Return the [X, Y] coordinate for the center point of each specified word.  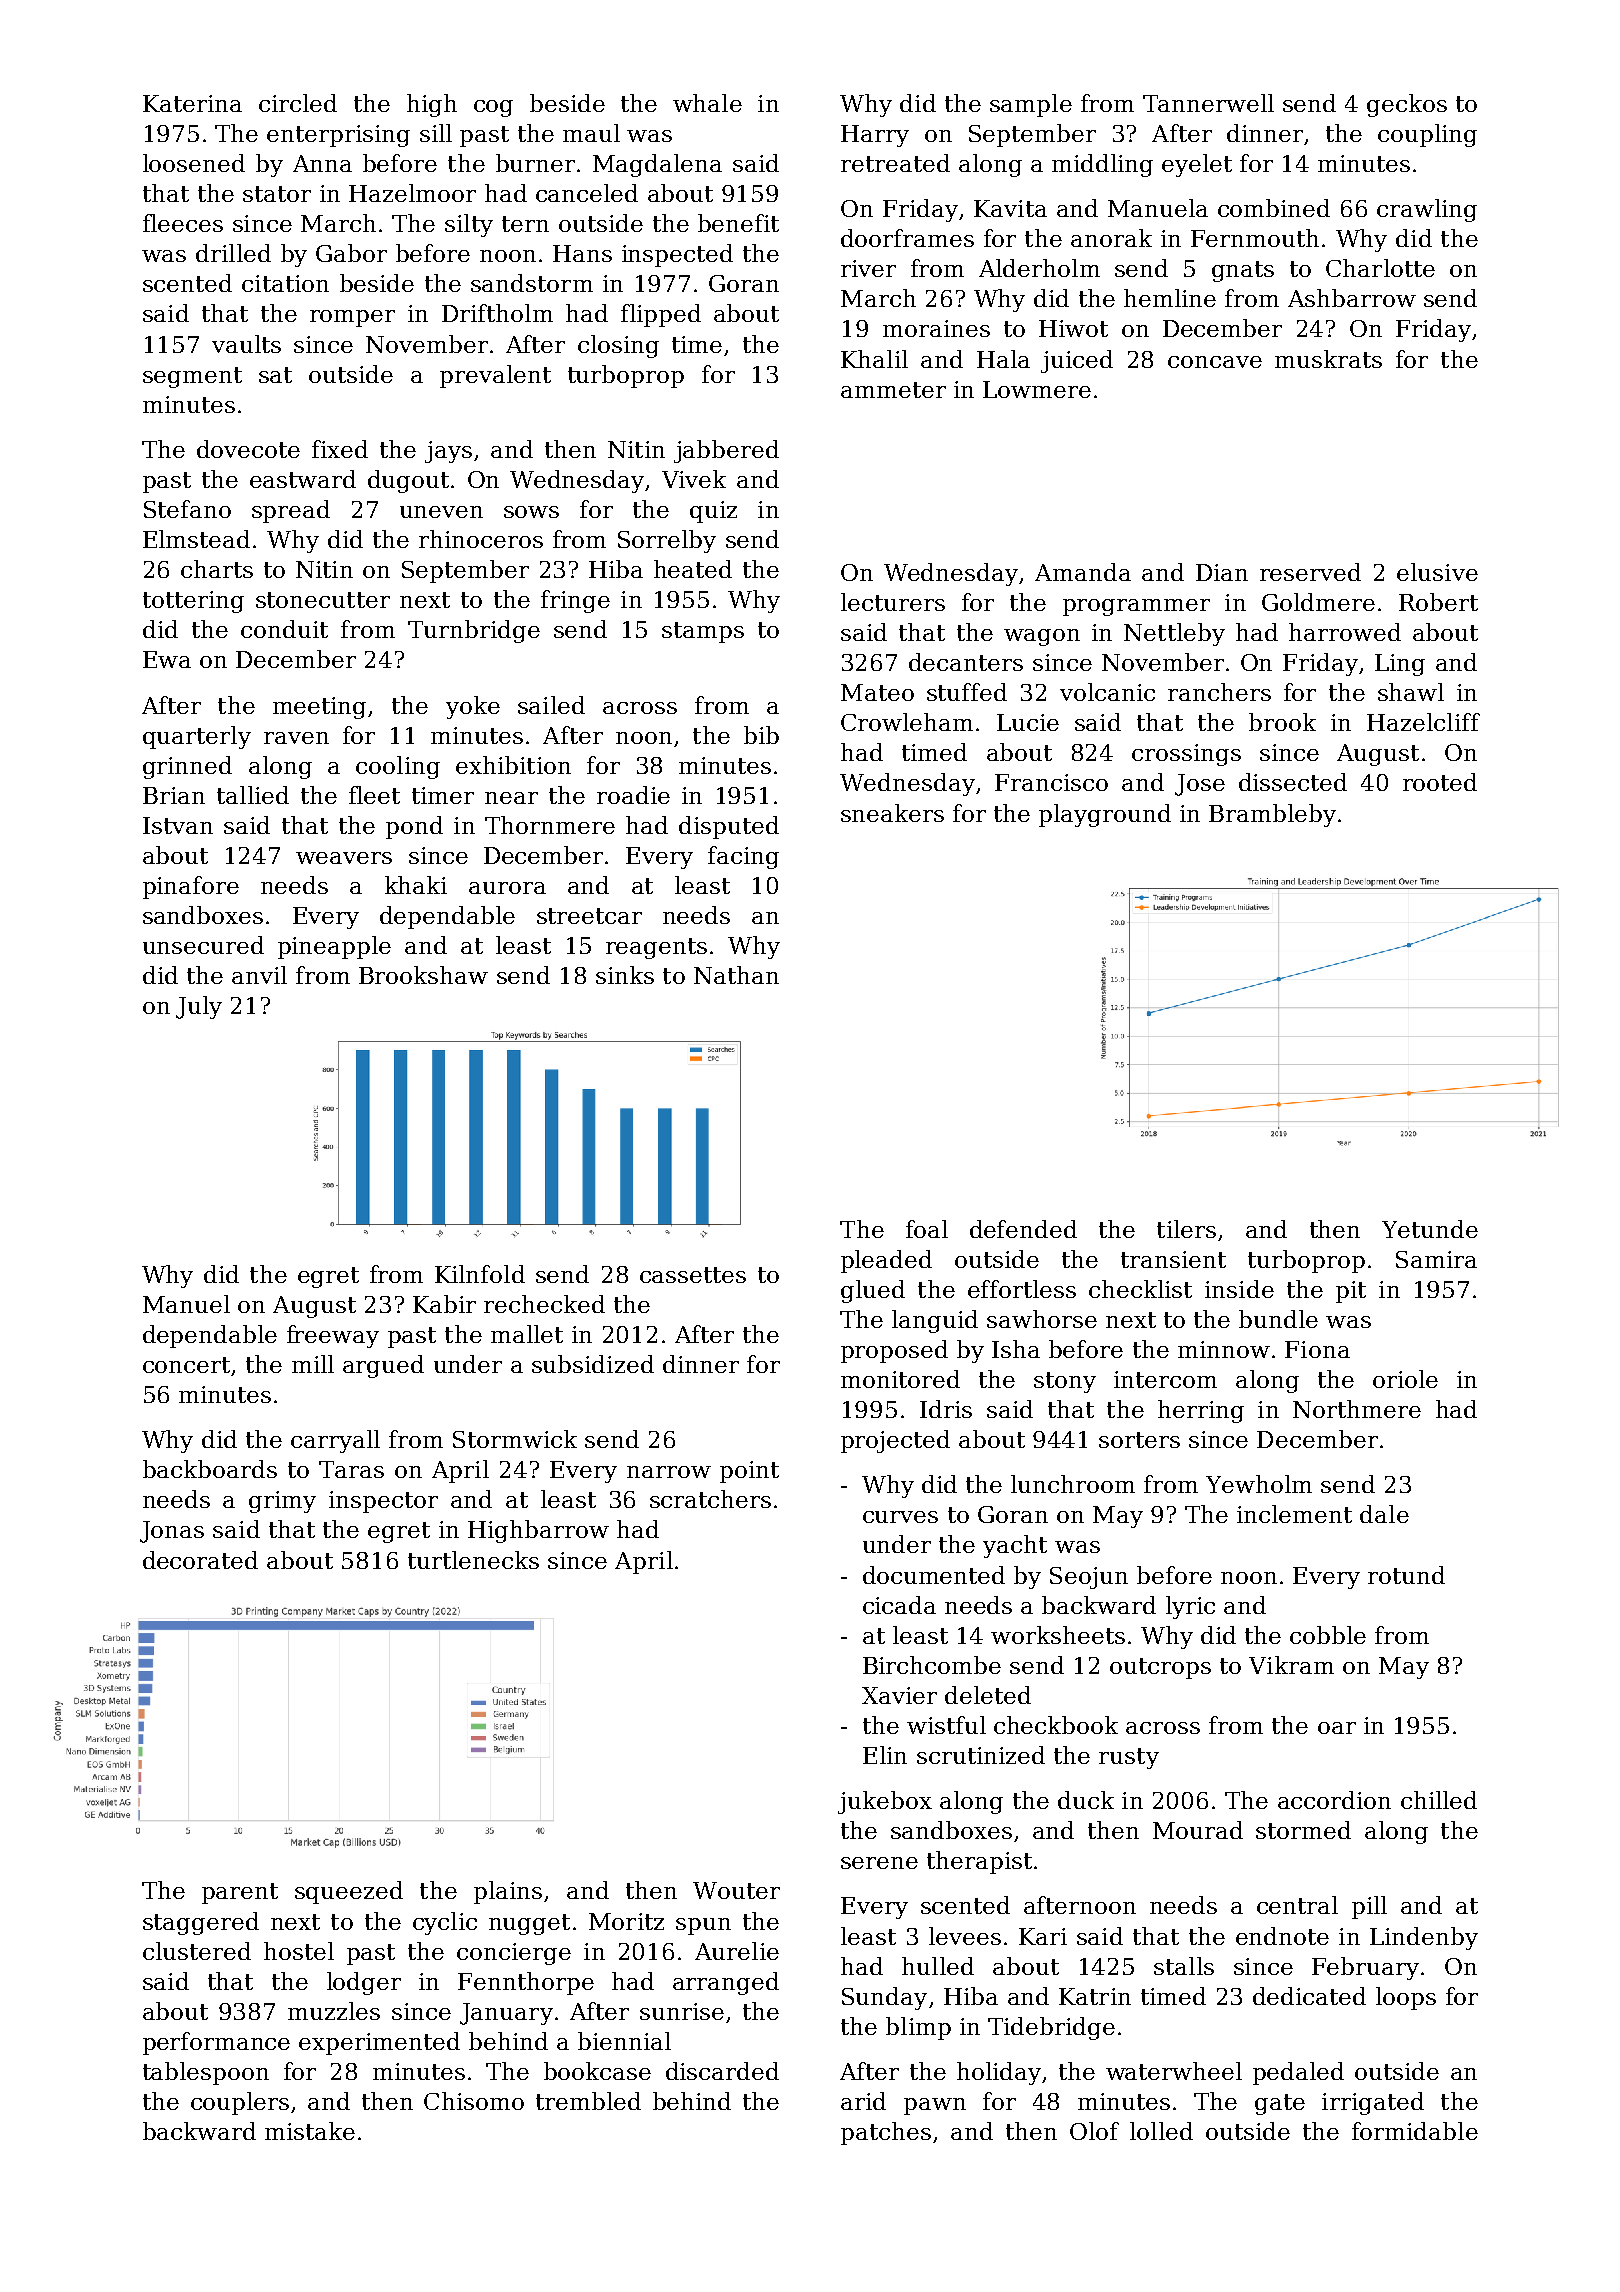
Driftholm [497, 313]
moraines [936, 328]
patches [886, 2133]
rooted [1440, 782]
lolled [1161, 2131]
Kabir [444, 1304]
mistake [310, 2131]
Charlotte [1380, 268]
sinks [625, 975]
